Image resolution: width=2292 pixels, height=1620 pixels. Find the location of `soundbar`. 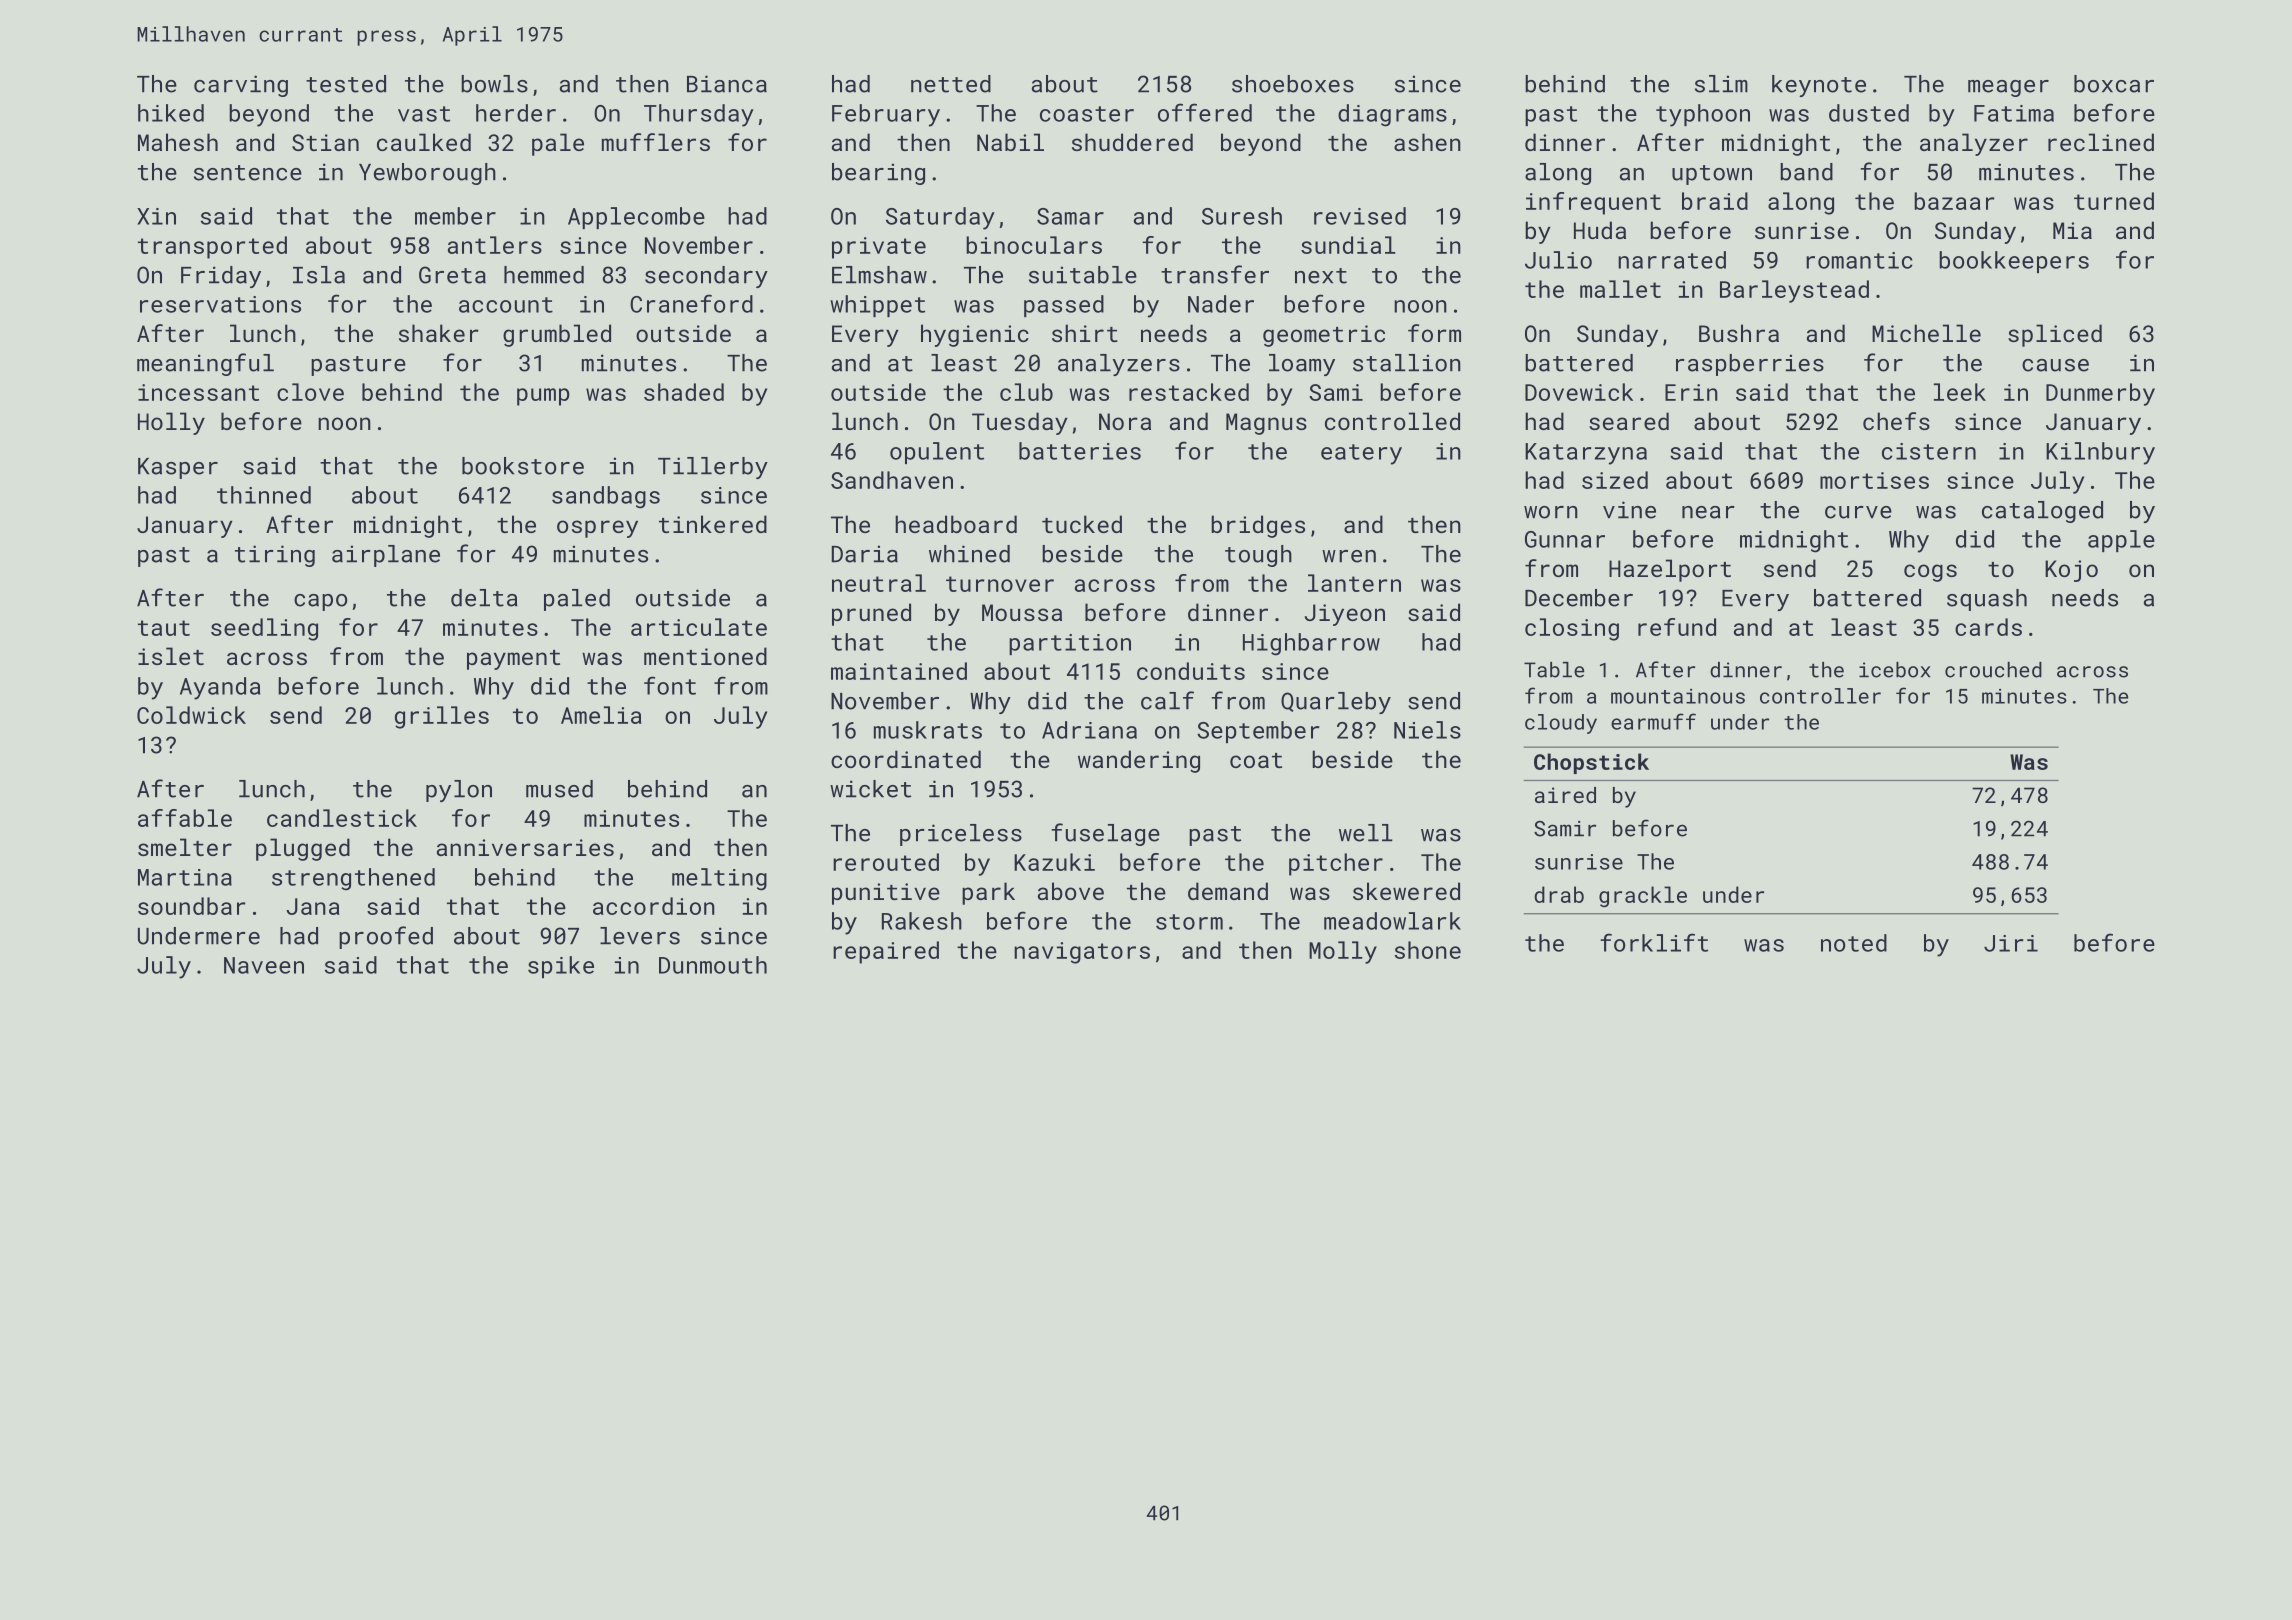

soundbar is located at coordinates (191, 906).
